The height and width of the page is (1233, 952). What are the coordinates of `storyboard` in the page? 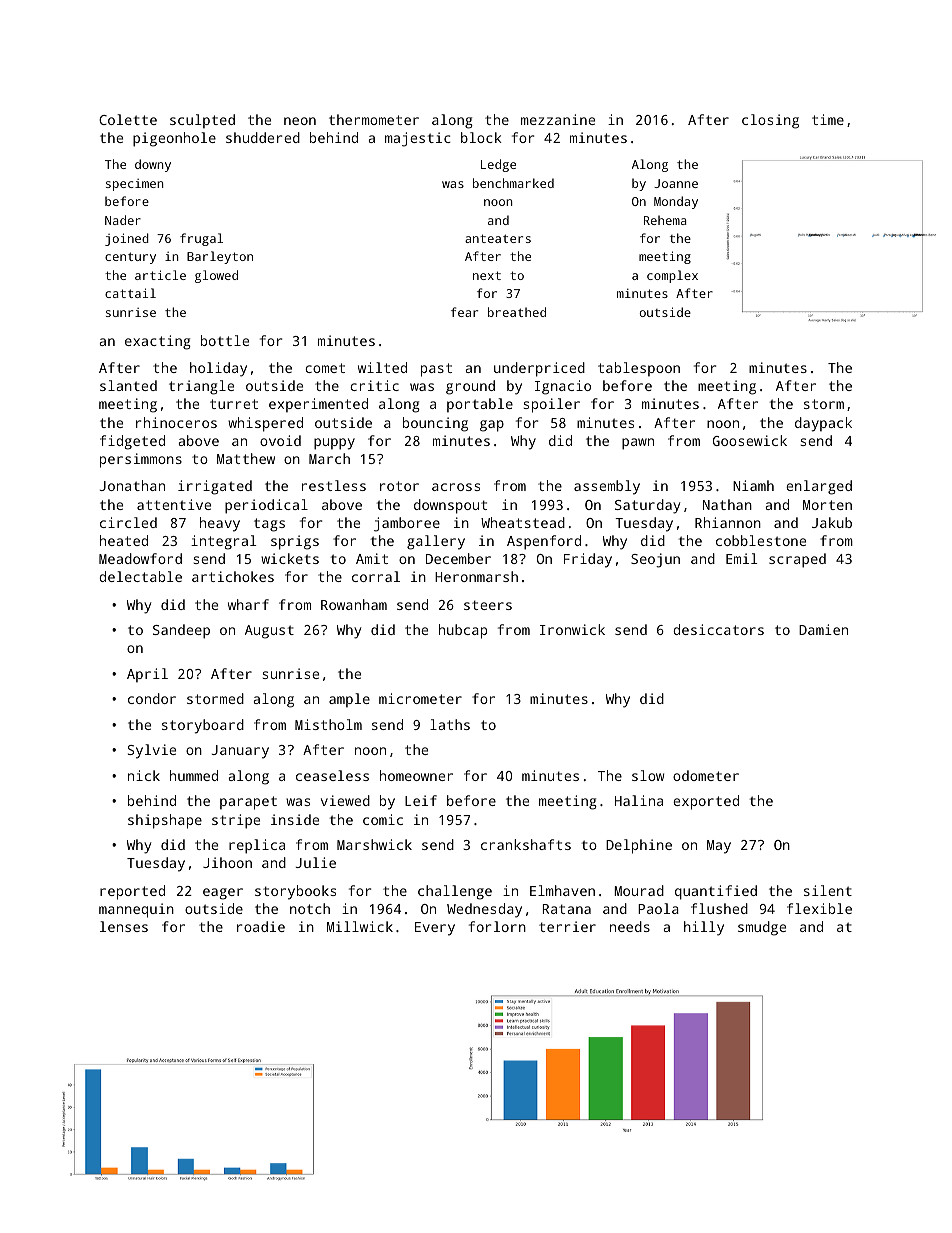 It's located at (203, 726).
